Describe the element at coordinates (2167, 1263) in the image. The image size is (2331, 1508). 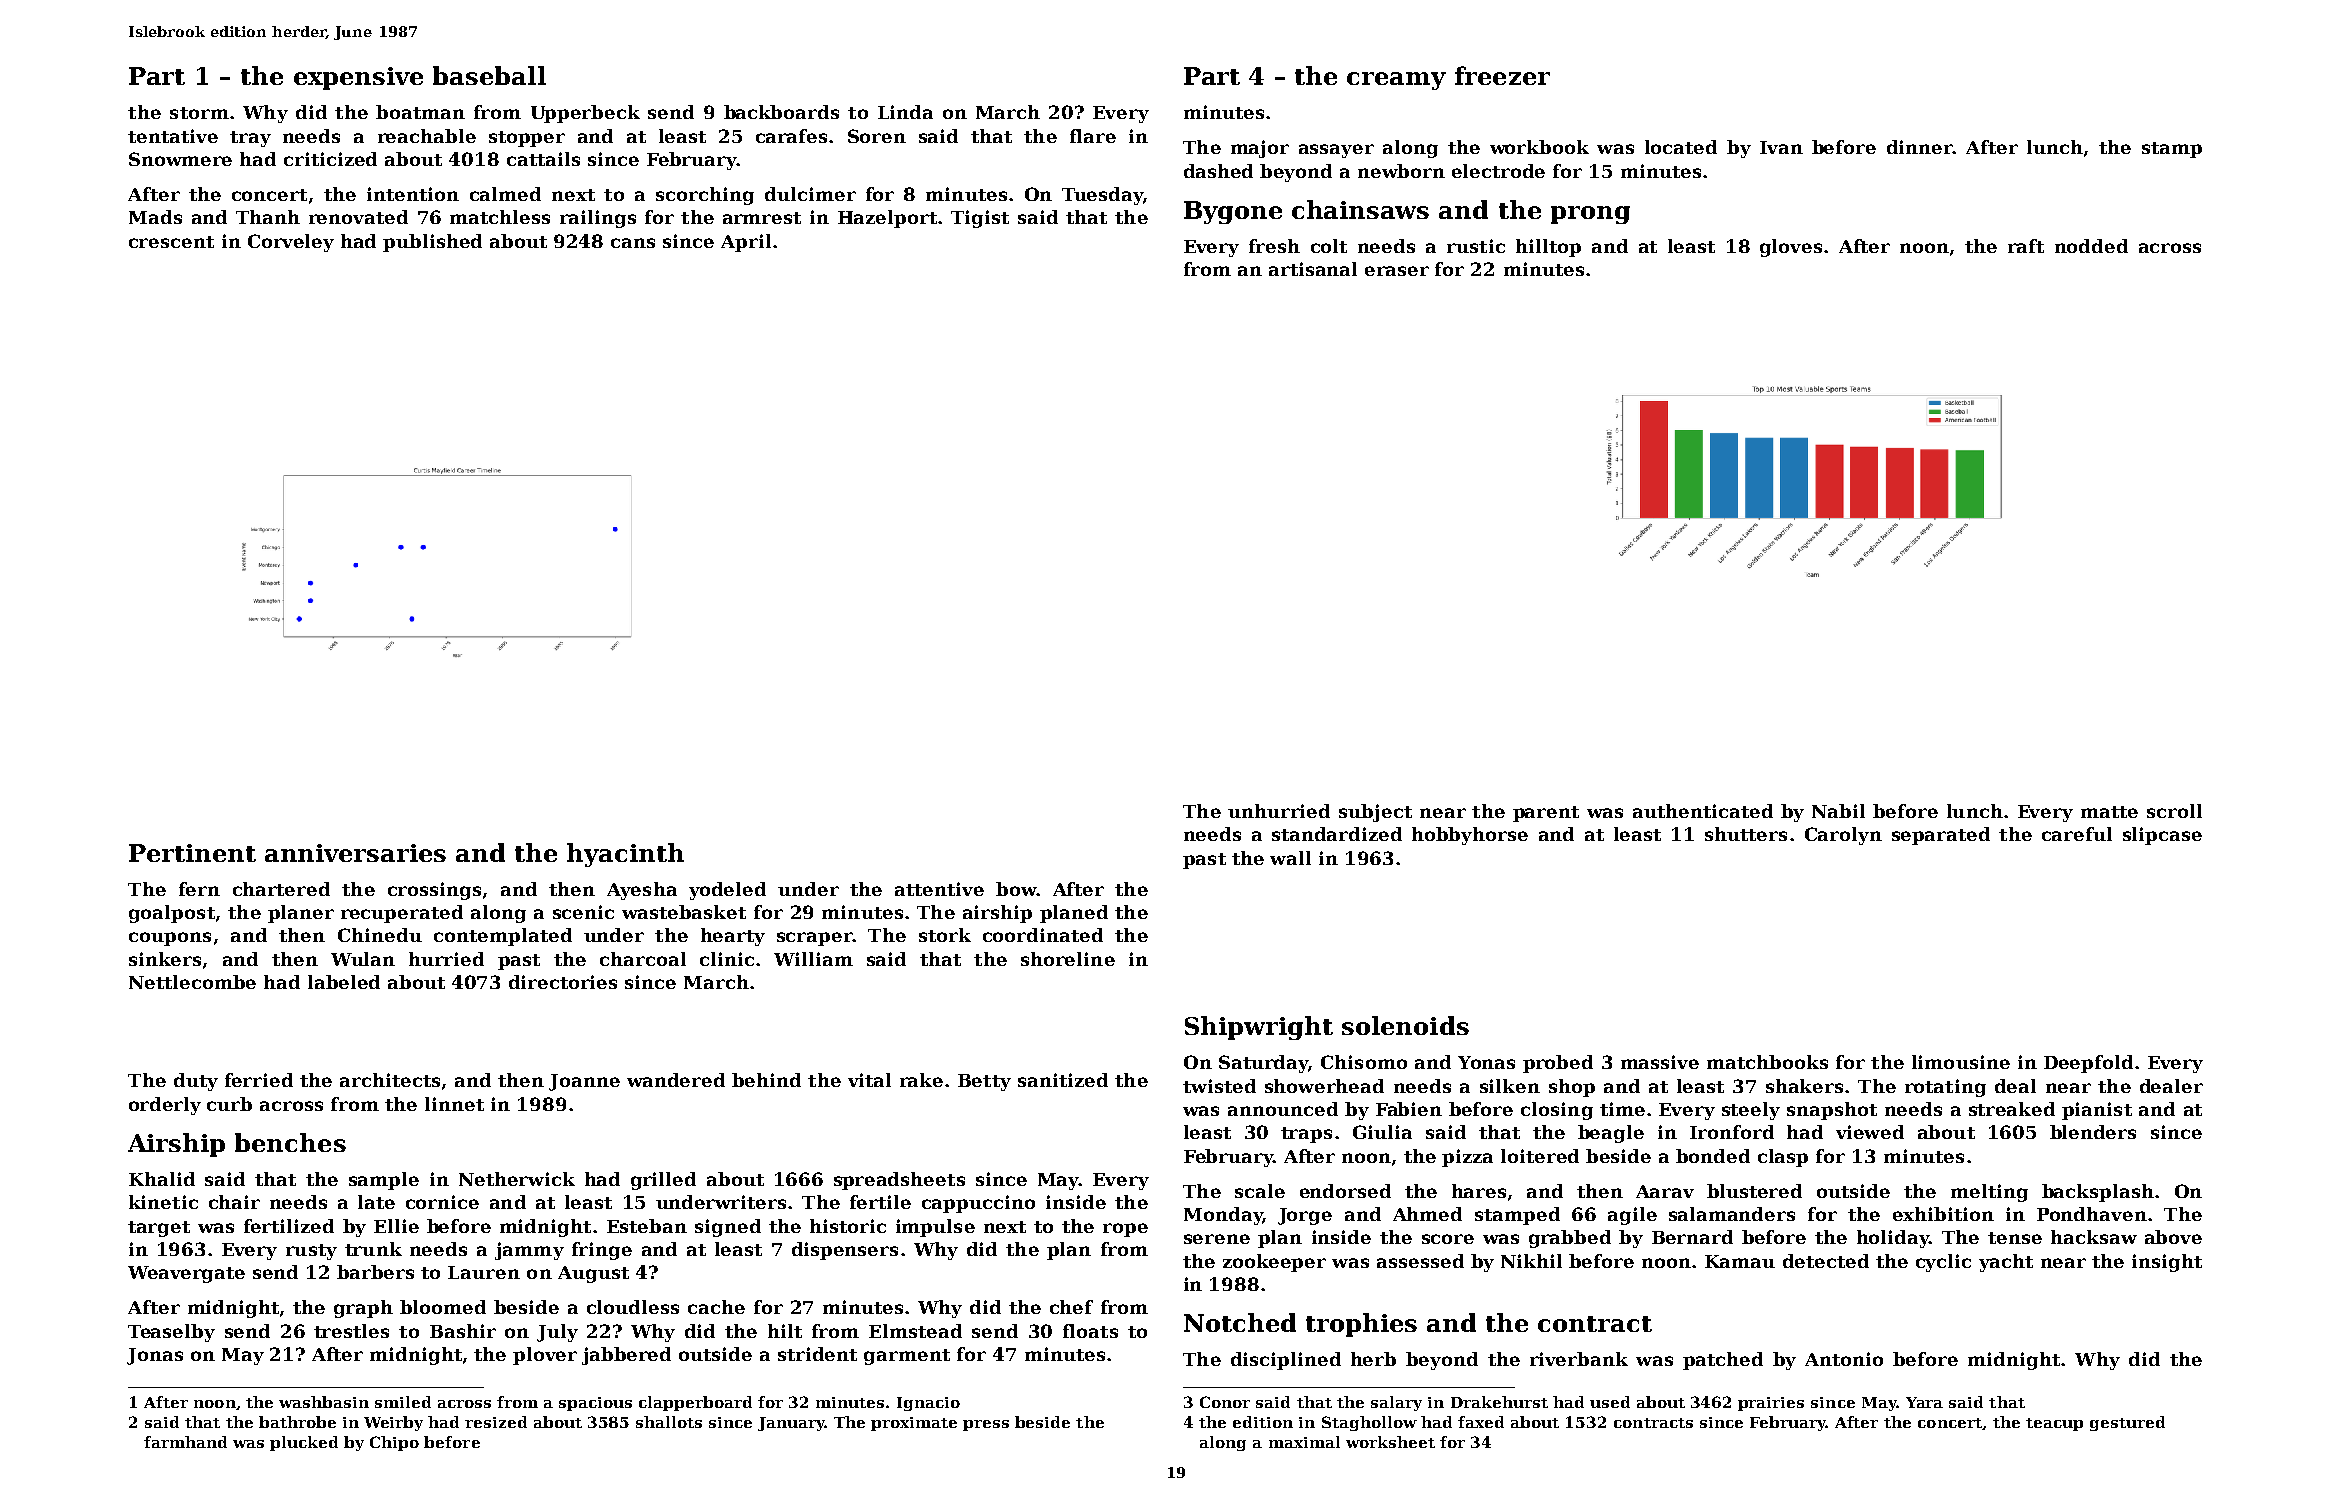
I see `insight` at that location.
